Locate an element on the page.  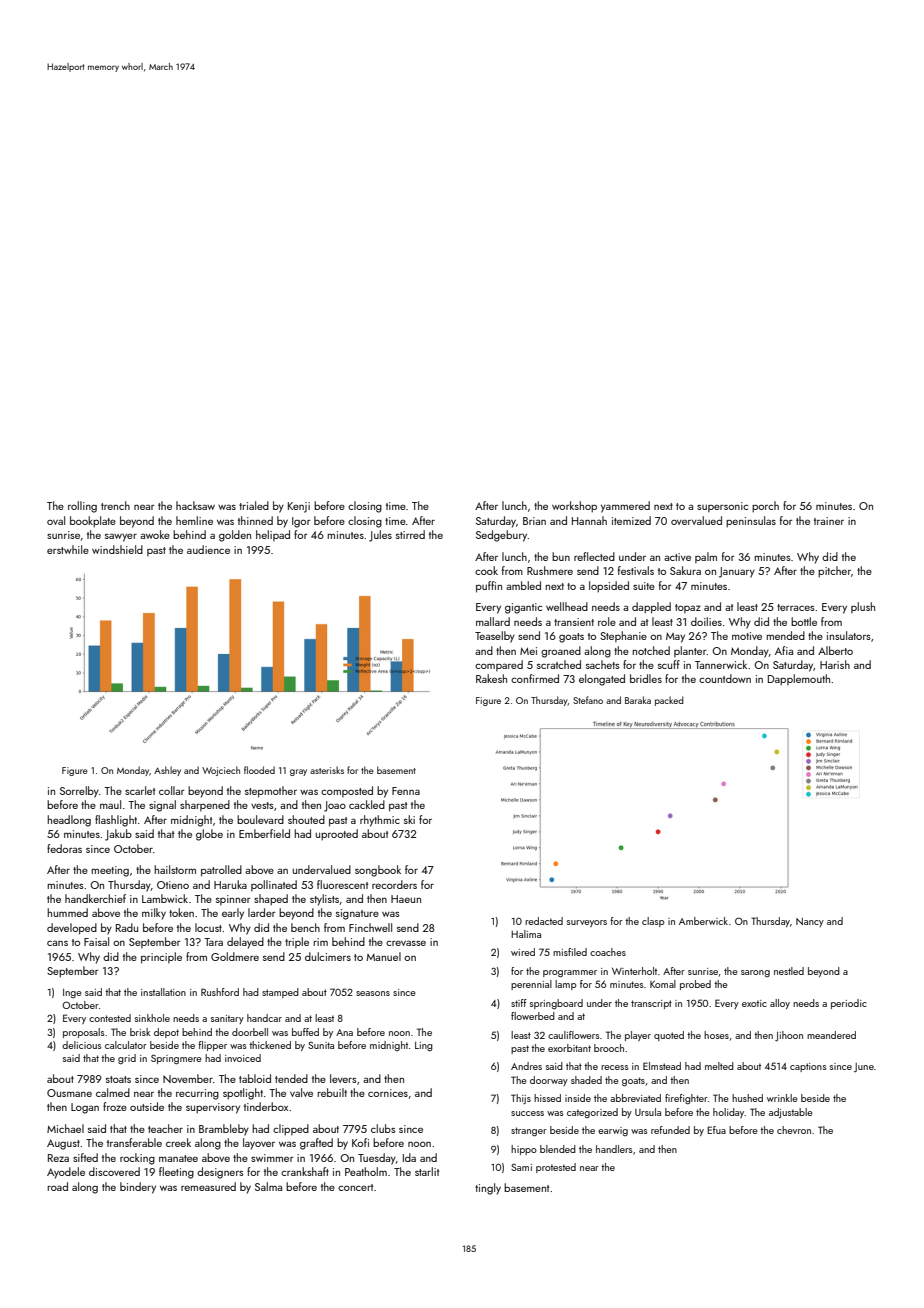
Rakesh is located at coordinates (491, 678).
